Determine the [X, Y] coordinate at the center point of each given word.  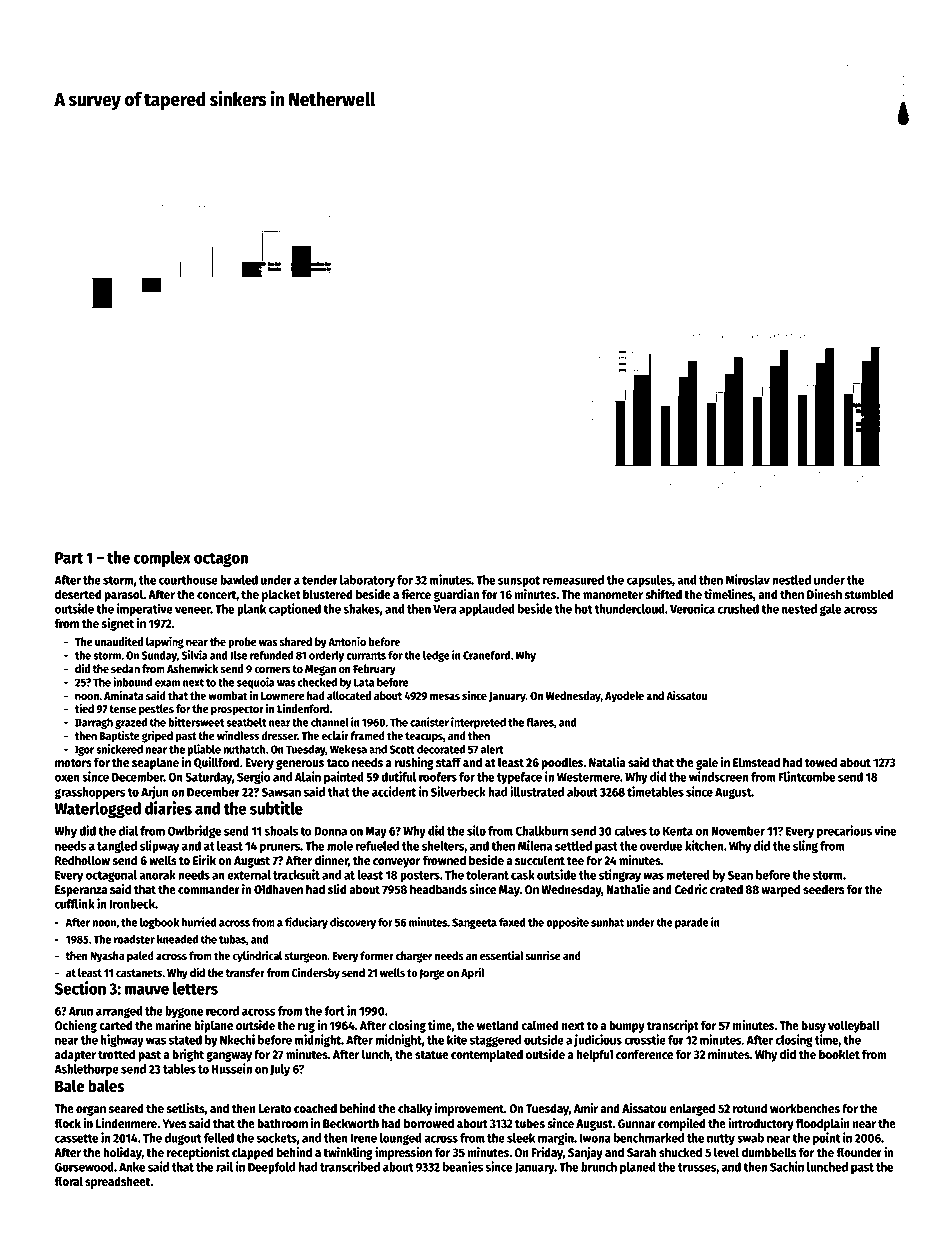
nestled [791, 580]
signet [118, 624]
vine [885, 830]
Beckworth [351, 1123]
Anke [132, 1167]
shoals [281, 831]
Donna [330, 831]
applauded [487, 610]
